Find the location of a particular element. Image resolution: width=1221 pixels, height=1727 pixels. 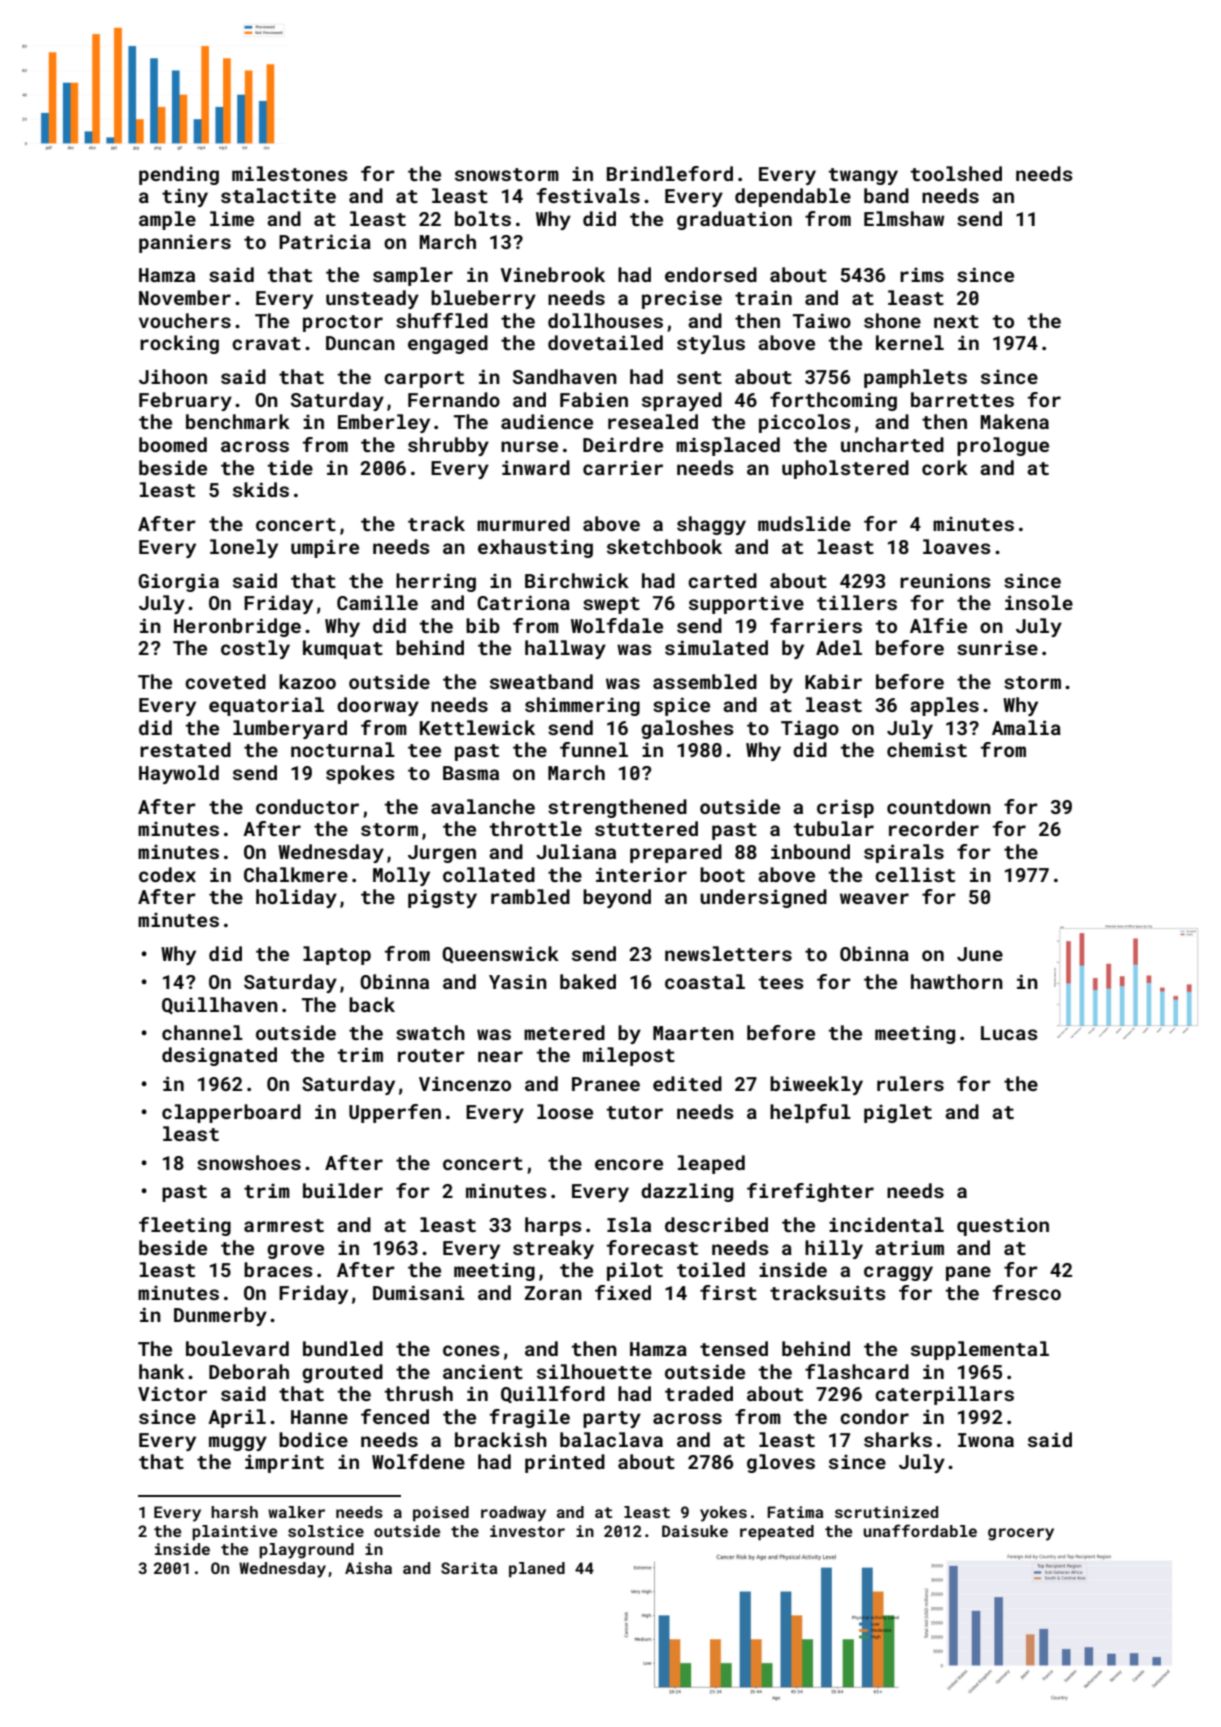

designated is located at coordinates (219, 1056).
